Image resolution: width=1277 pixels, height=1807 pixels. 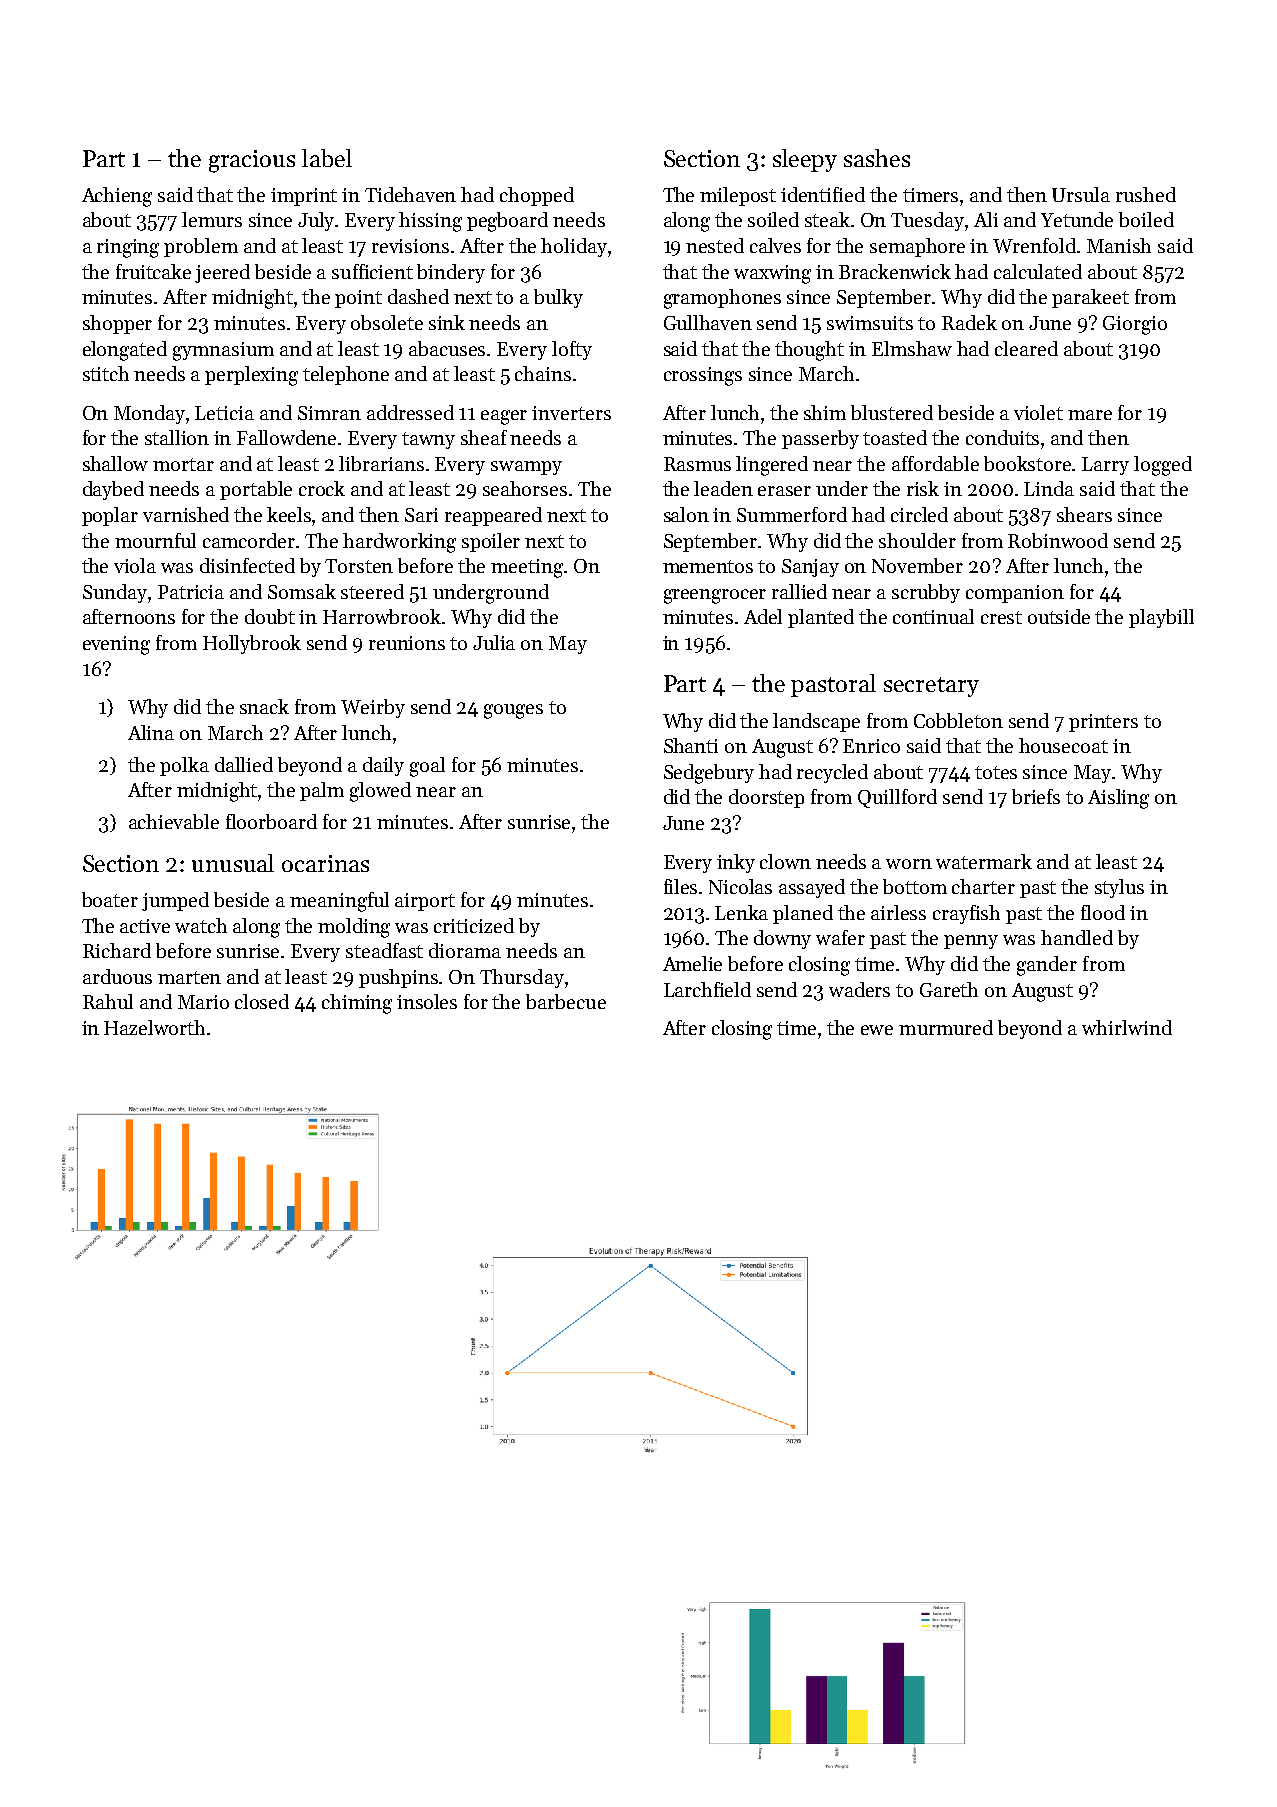 What do you see at coordinates (1047, 966) in the document?
I see `gander` at bounding box center [1047, 966].
